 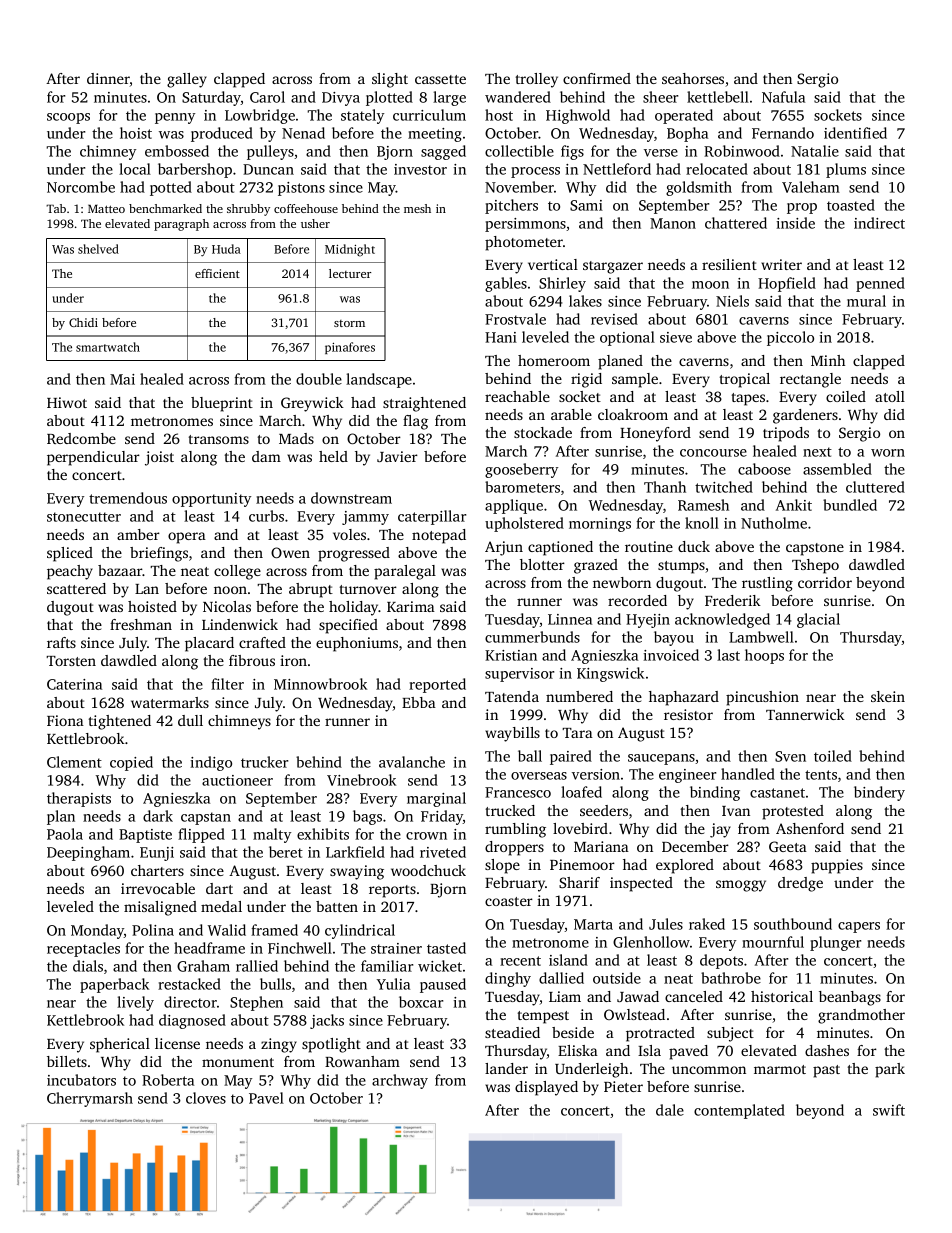 What do you see at coordinates (412, 762) in the screenshot?
I see `avalanche` at bounding box center [412, 762].
